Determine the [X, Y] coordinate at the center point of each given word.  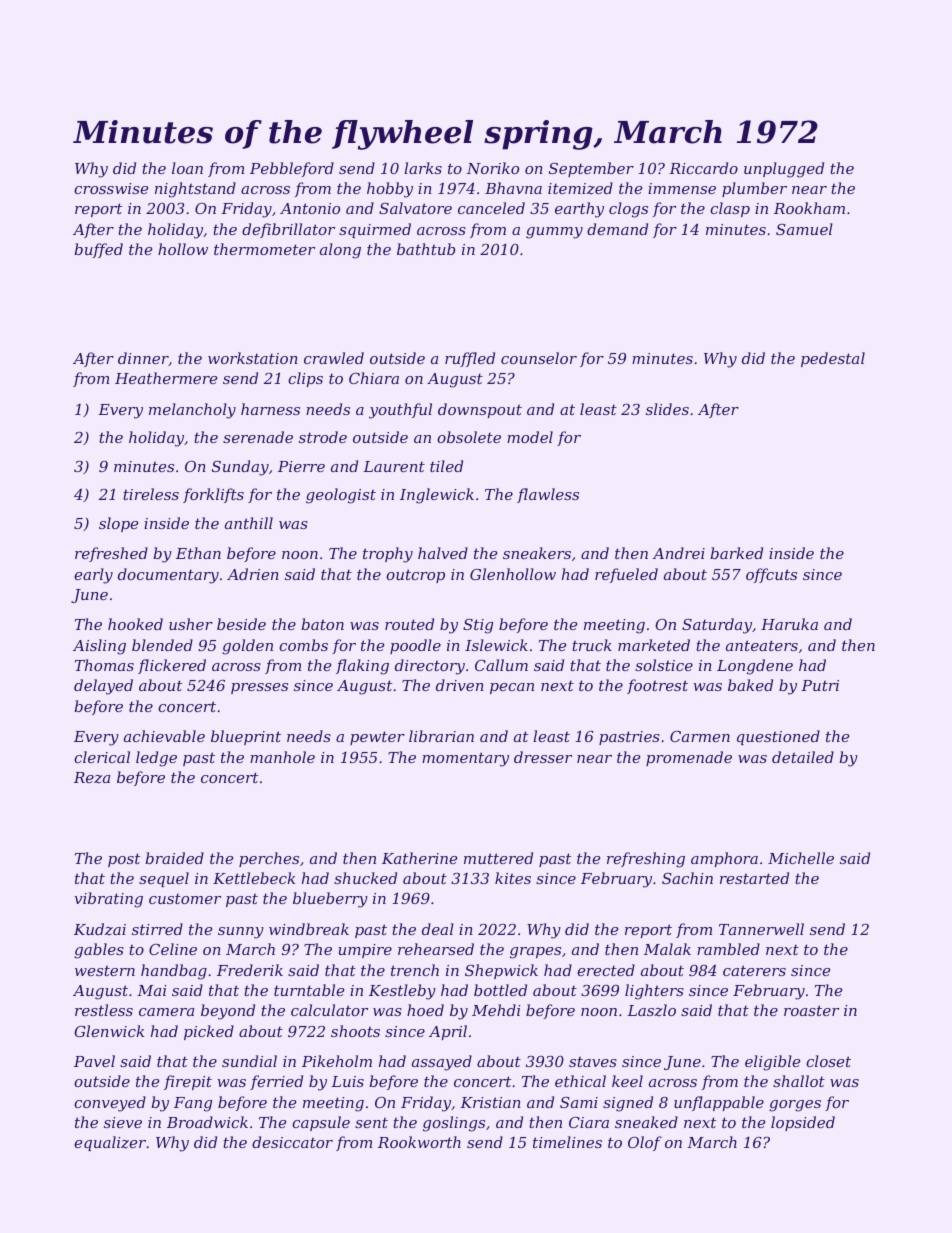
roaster [811, 1010]
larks [423, 168]
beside [241, 624]
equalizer [110, 1143]
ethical [580, 1081]
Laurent [394, 466]
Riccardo [703, 168]
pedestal [833, 359]
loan [187, 168]
